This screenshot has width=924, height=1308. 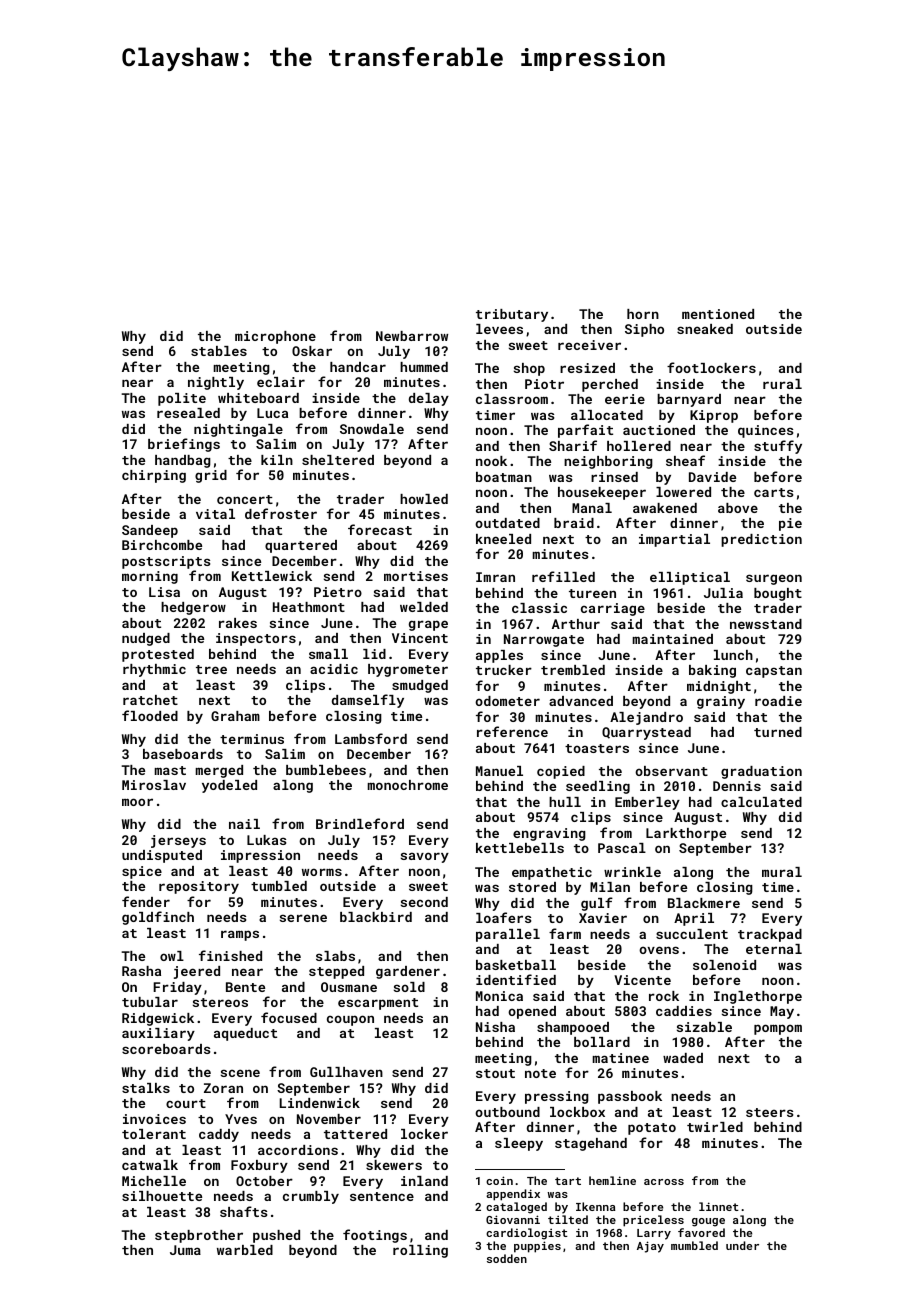 I want to click on jeered, so click(x=197, y=972).
